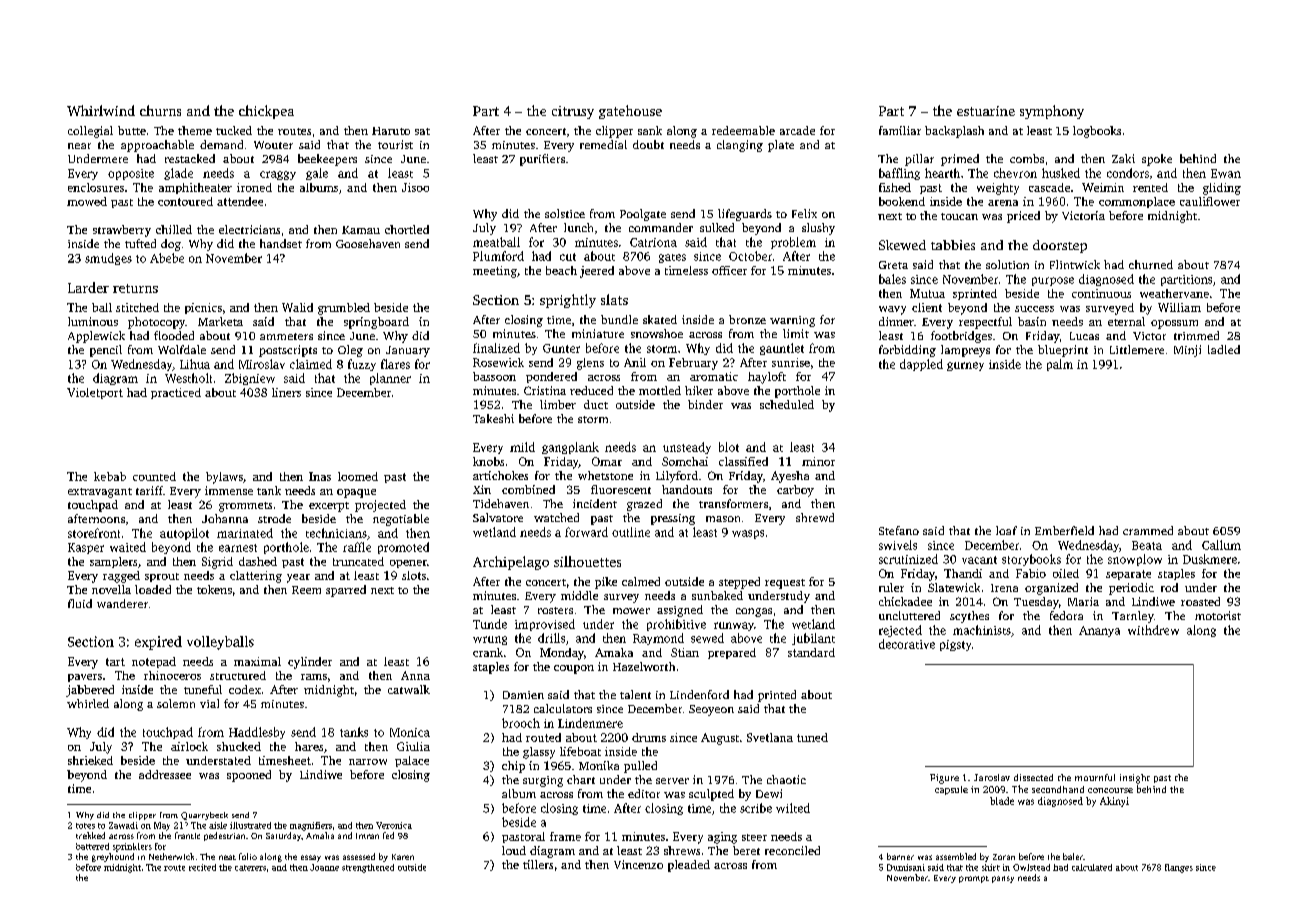 Image resolution: width=1308 pixels, height=924 pixels. I want to click on Vincenzo, so click(638, 864).
